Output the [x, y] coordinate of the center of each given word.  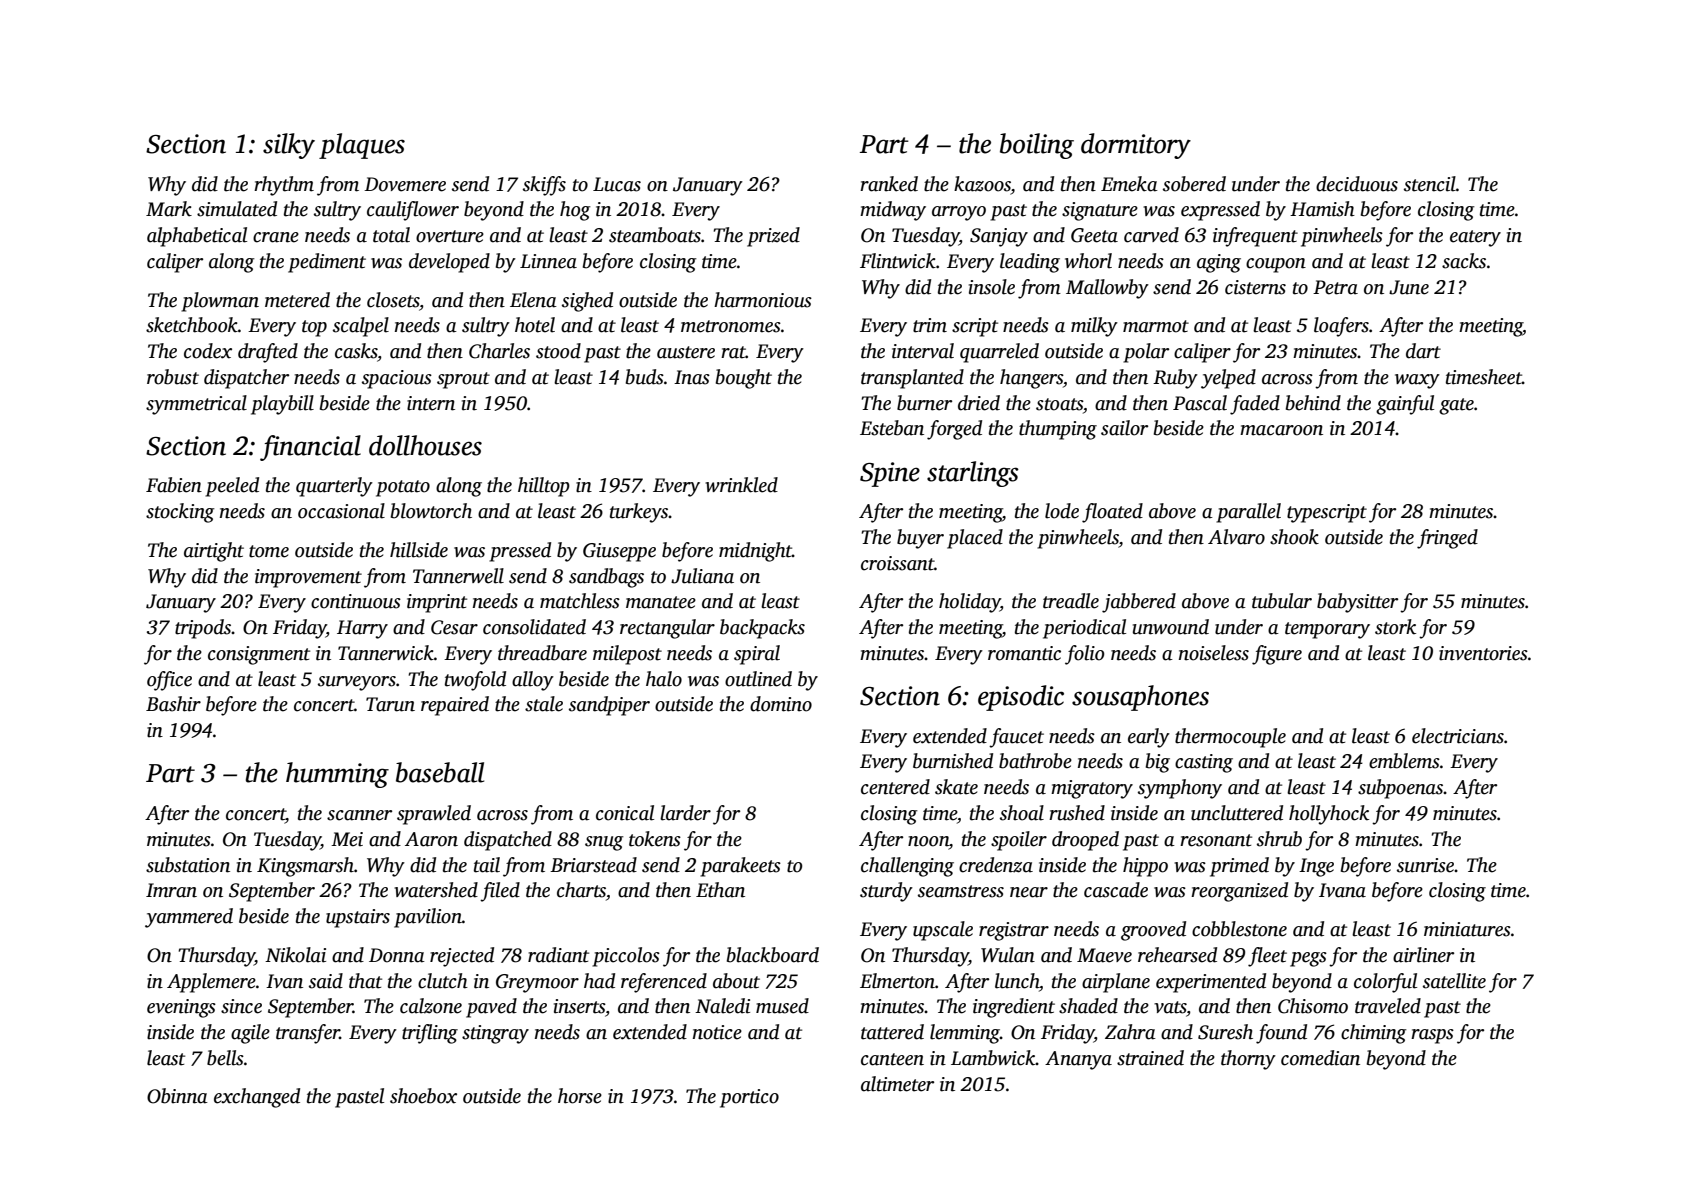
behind [1313, 403]
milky [1094, 327]
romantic [1024, 653]
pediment [327, 263]
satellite [1454, 981]
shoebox [423, 1096]
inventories [1483, 653]
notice [717, 1032]
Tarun [390, 704]
